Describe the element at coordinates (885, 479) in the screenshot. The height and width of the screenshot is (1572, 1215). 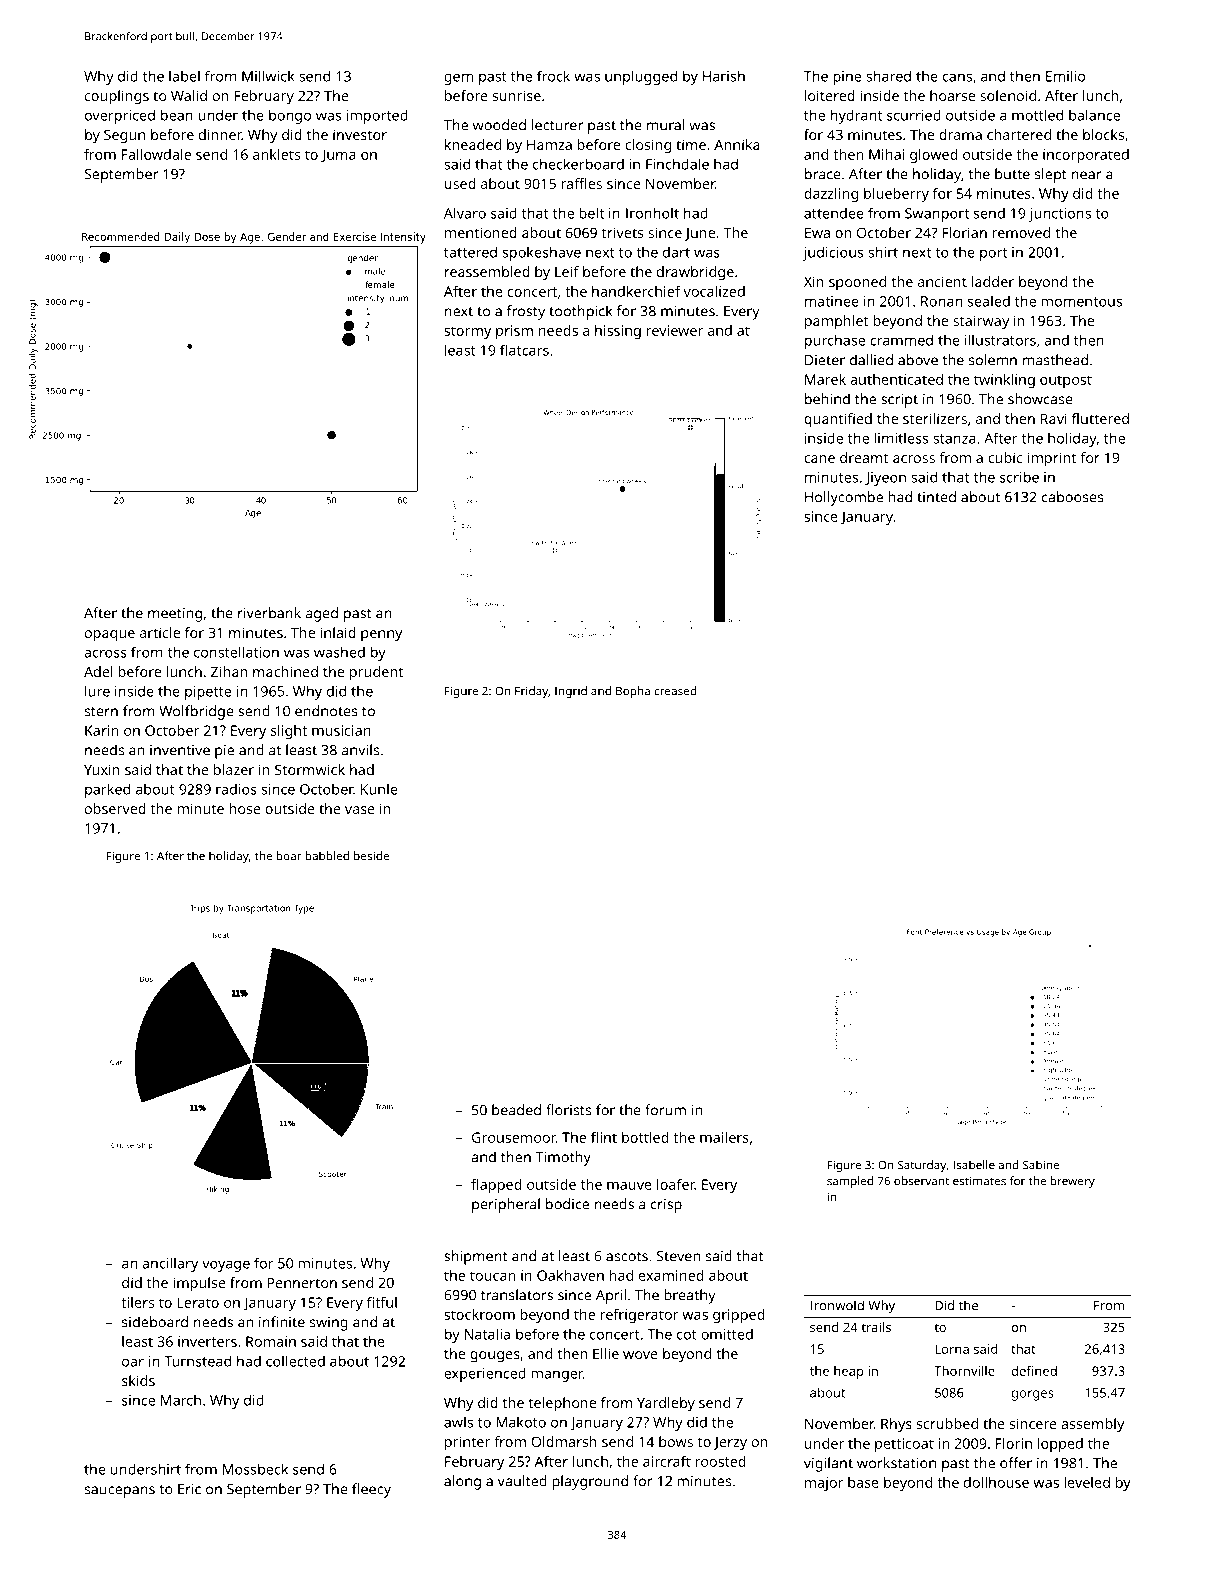
I see `Jiyeon` at that location.
